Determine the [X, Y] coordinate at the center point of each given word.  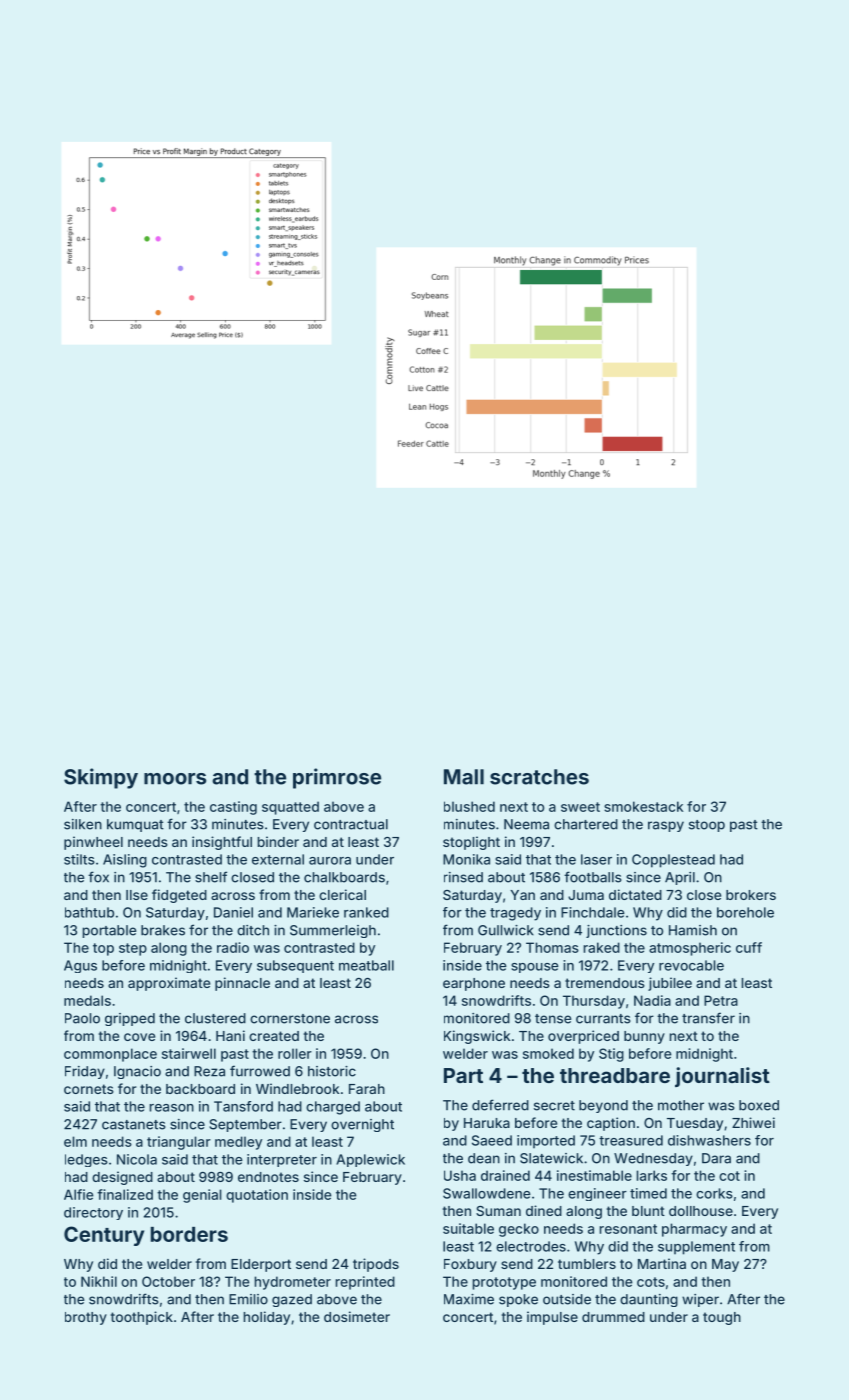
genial [202, 1196]
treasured [631, 1140]
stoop [707, 826]
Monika [466, 859]
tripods [376, 1265]
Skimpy [101, 778]
